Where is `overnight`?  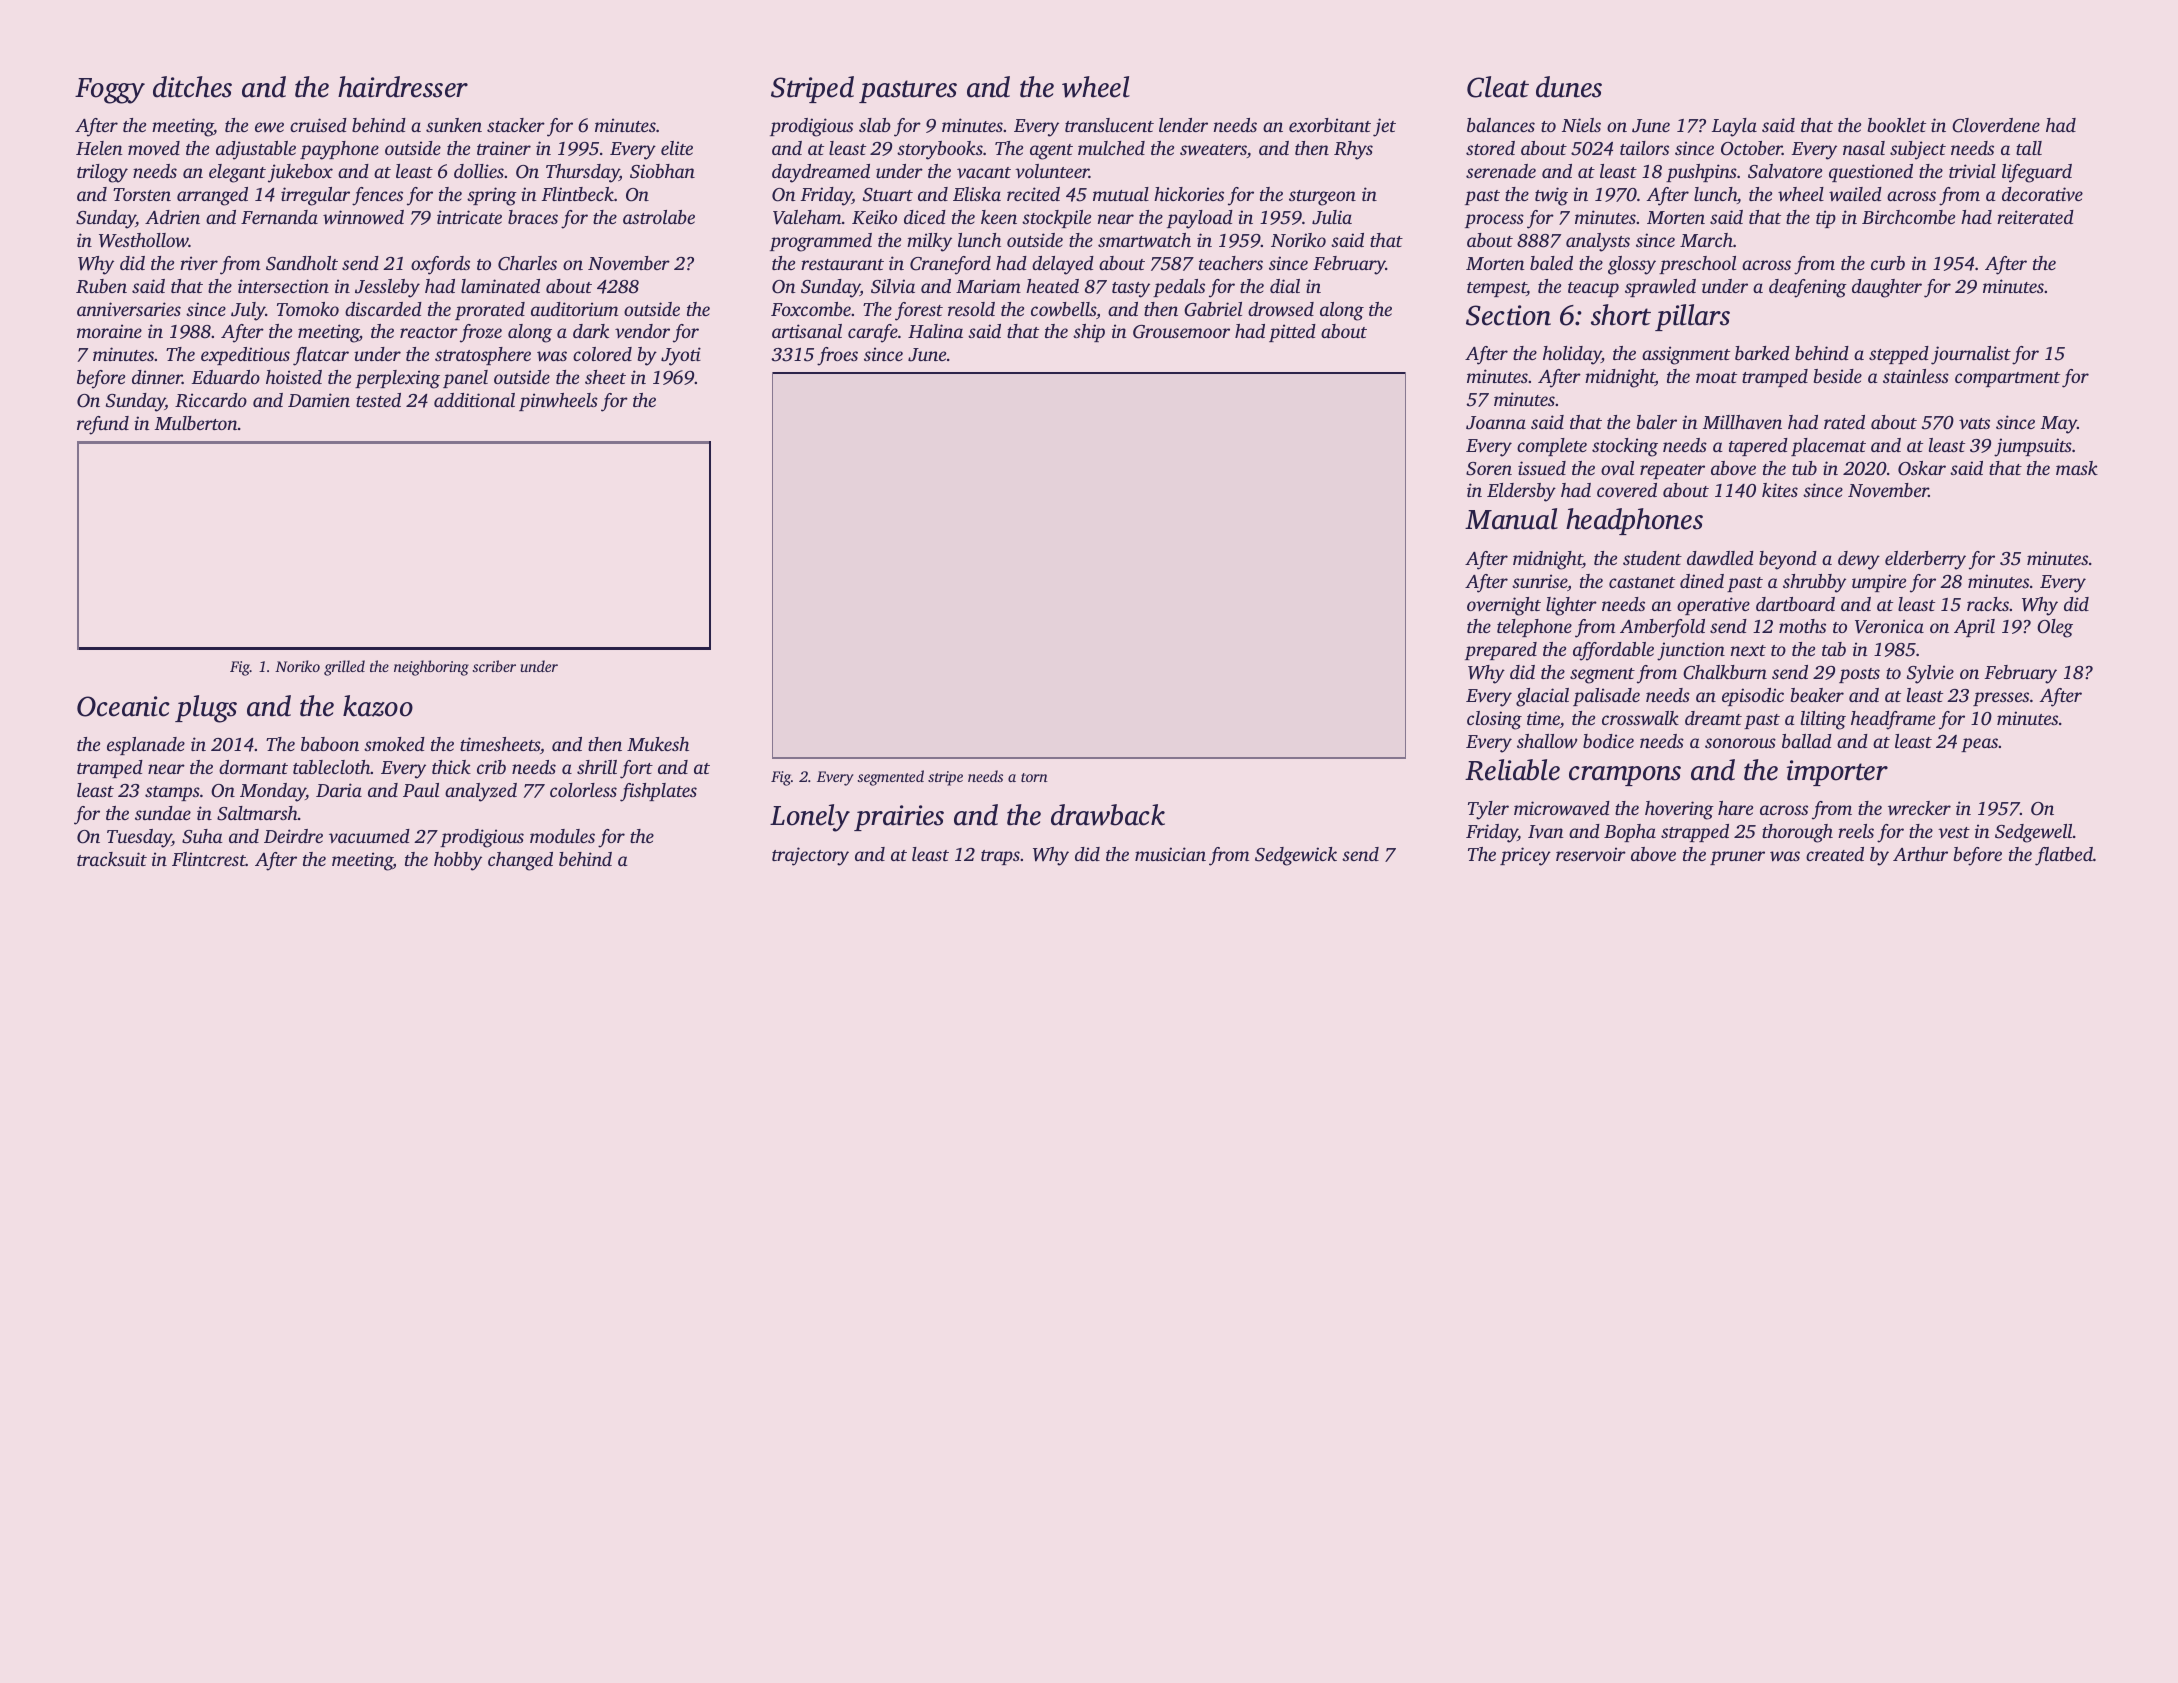 overnight is located at coordinates (1504, 606).
